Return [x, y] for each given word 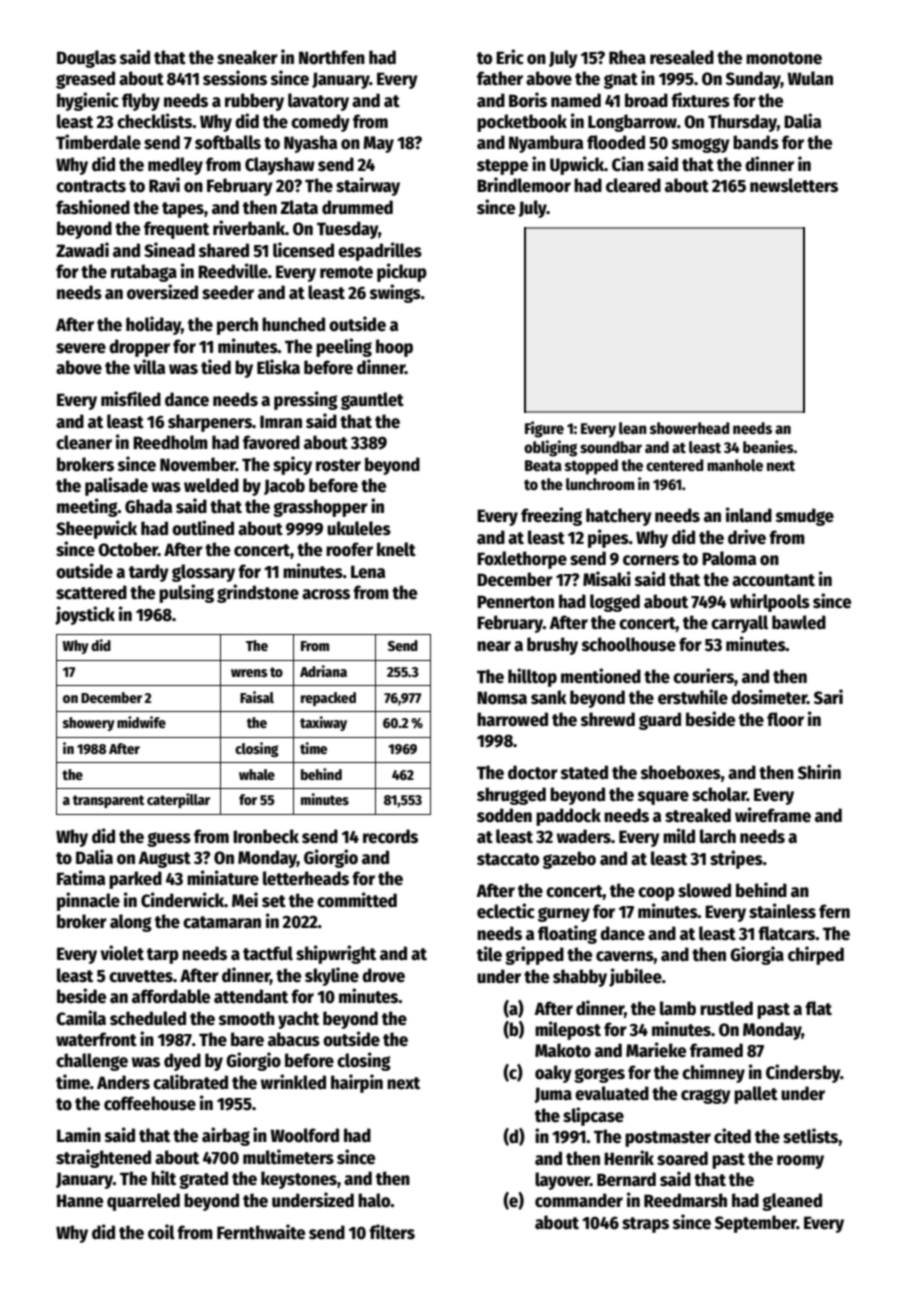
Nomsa [502, 698]
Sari [828, 697]
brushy [552, 646]
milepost [568, 1030]
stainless [782, 911]
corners [651, 560]
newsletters [794, 185]
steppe [502, 167]
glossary [203, 573]
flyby [141, 102]
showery [89, 724]
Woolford [304, 1135]
